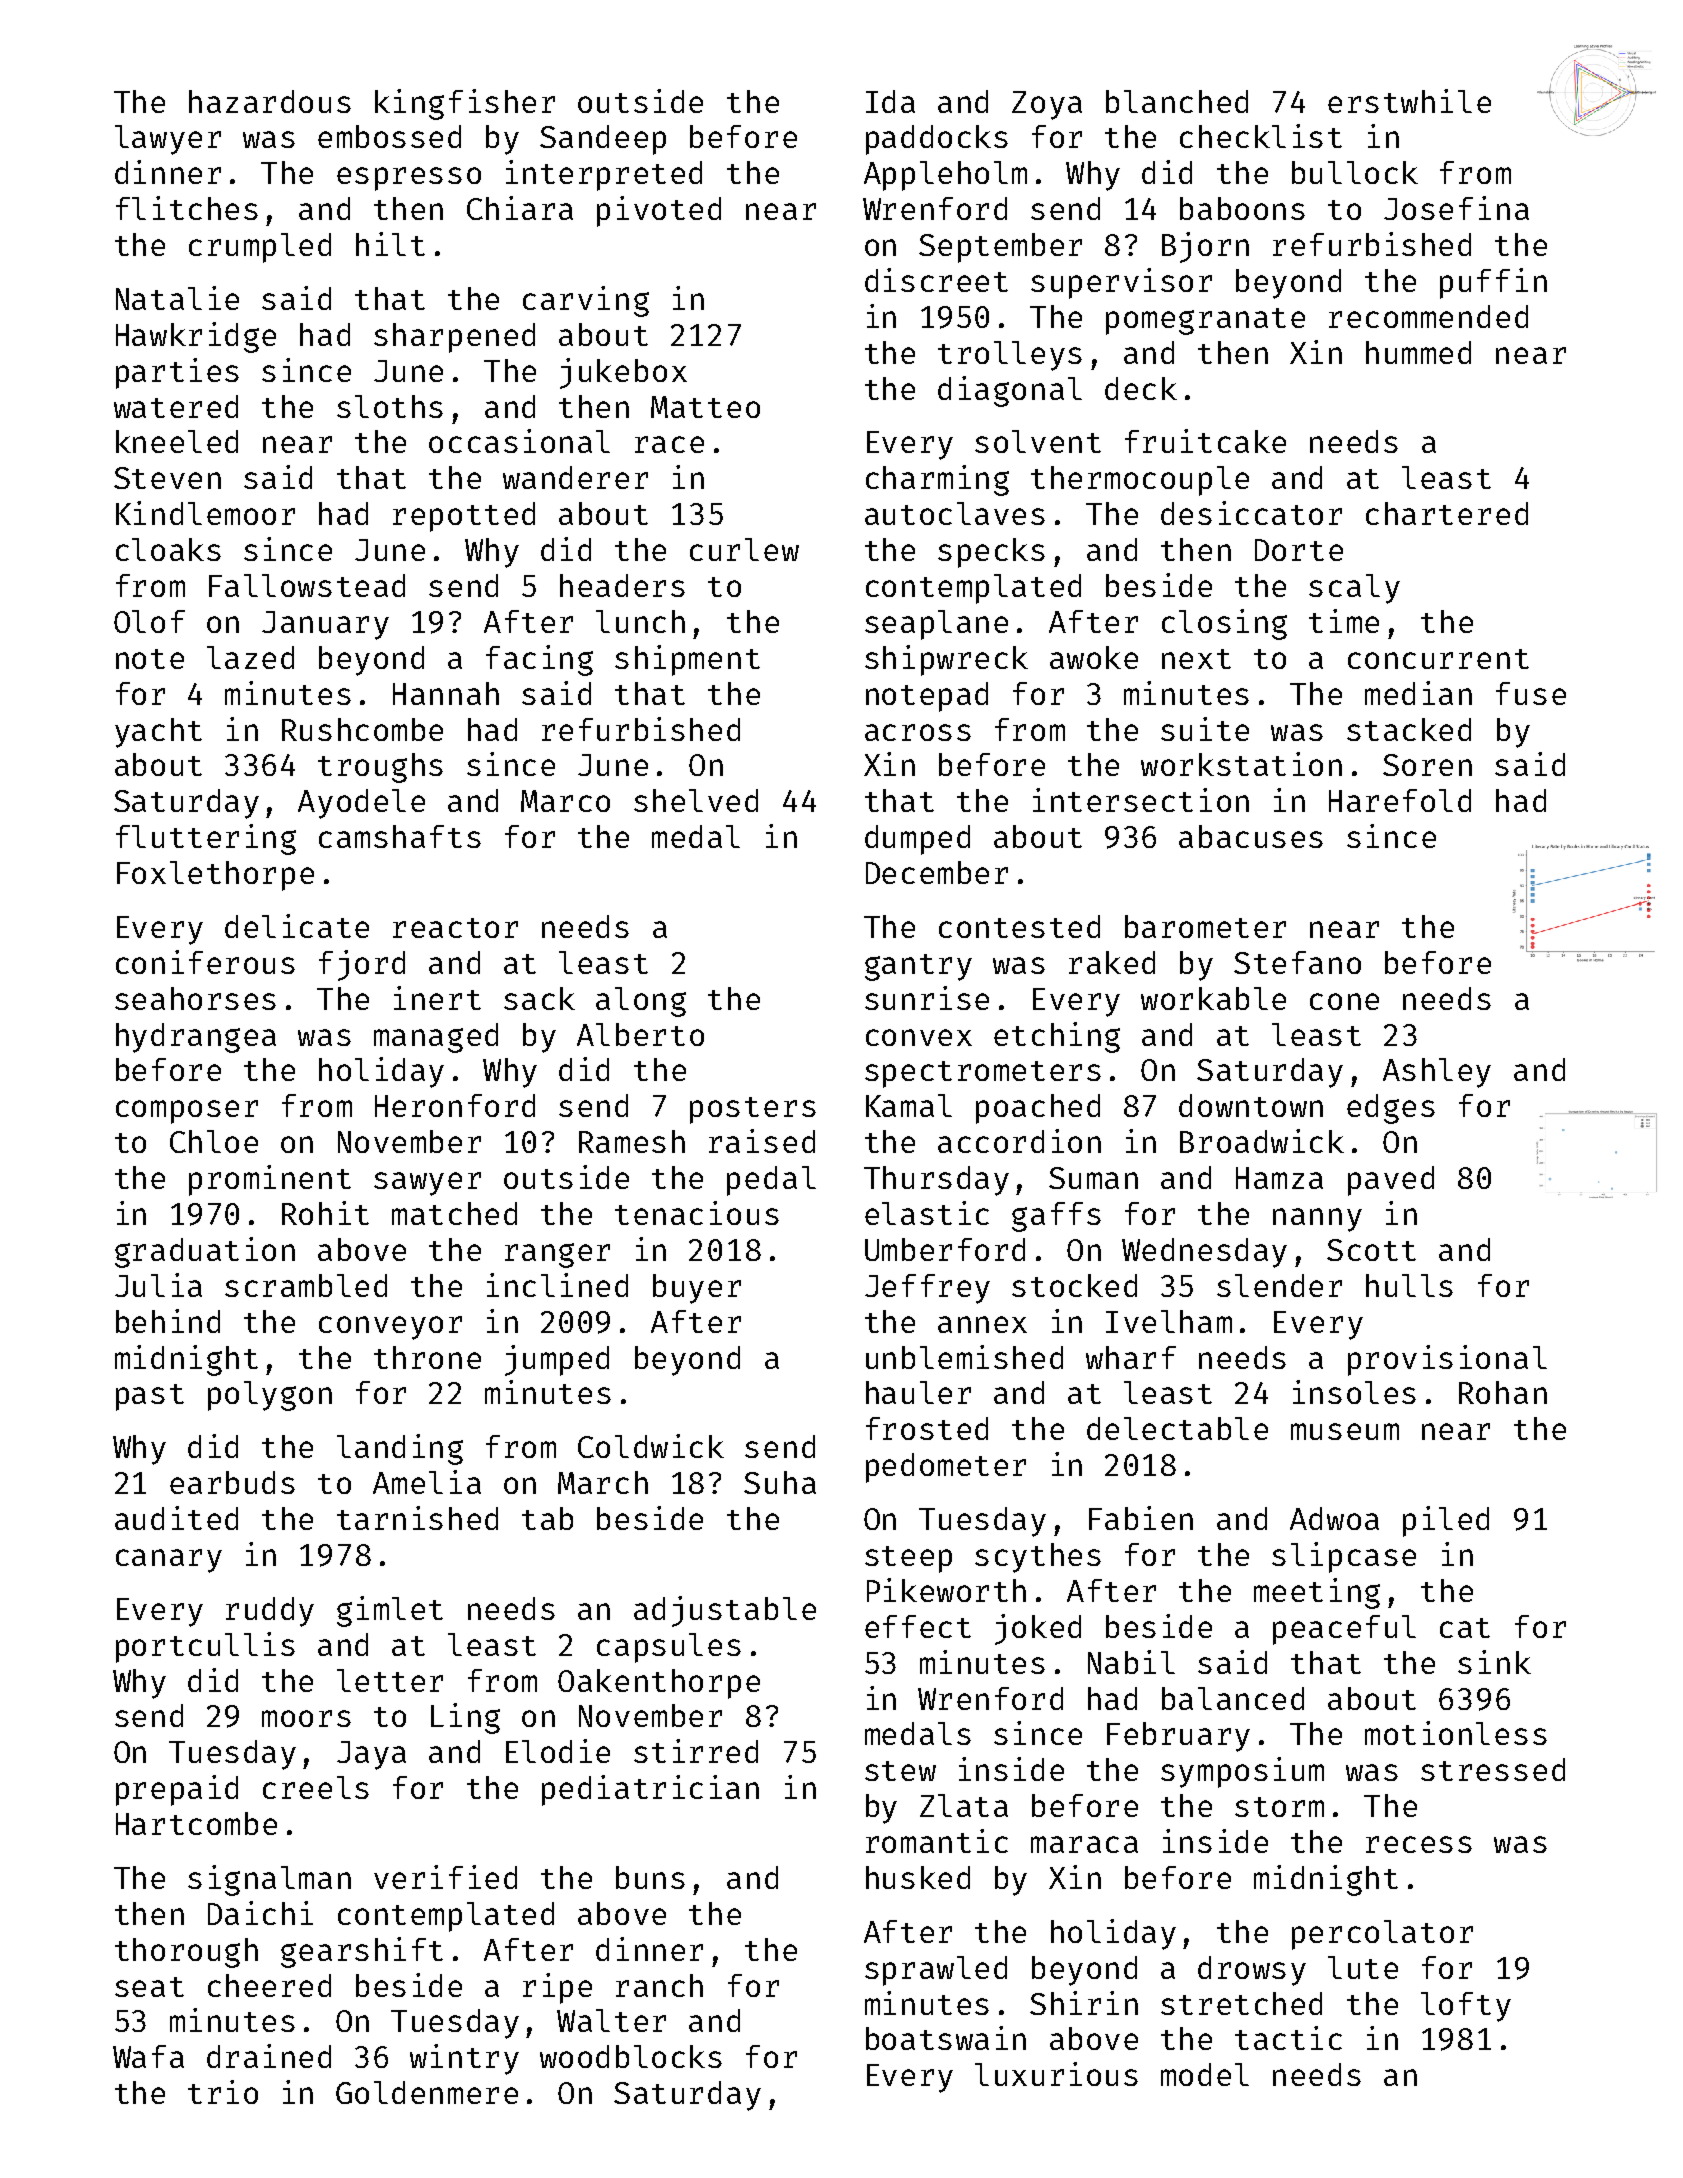 This document has height=2178, width=1683. What do you see at coordinates (983, 1074) in the document?
I see `spectrometers` at bounding box center [983, 1074].
